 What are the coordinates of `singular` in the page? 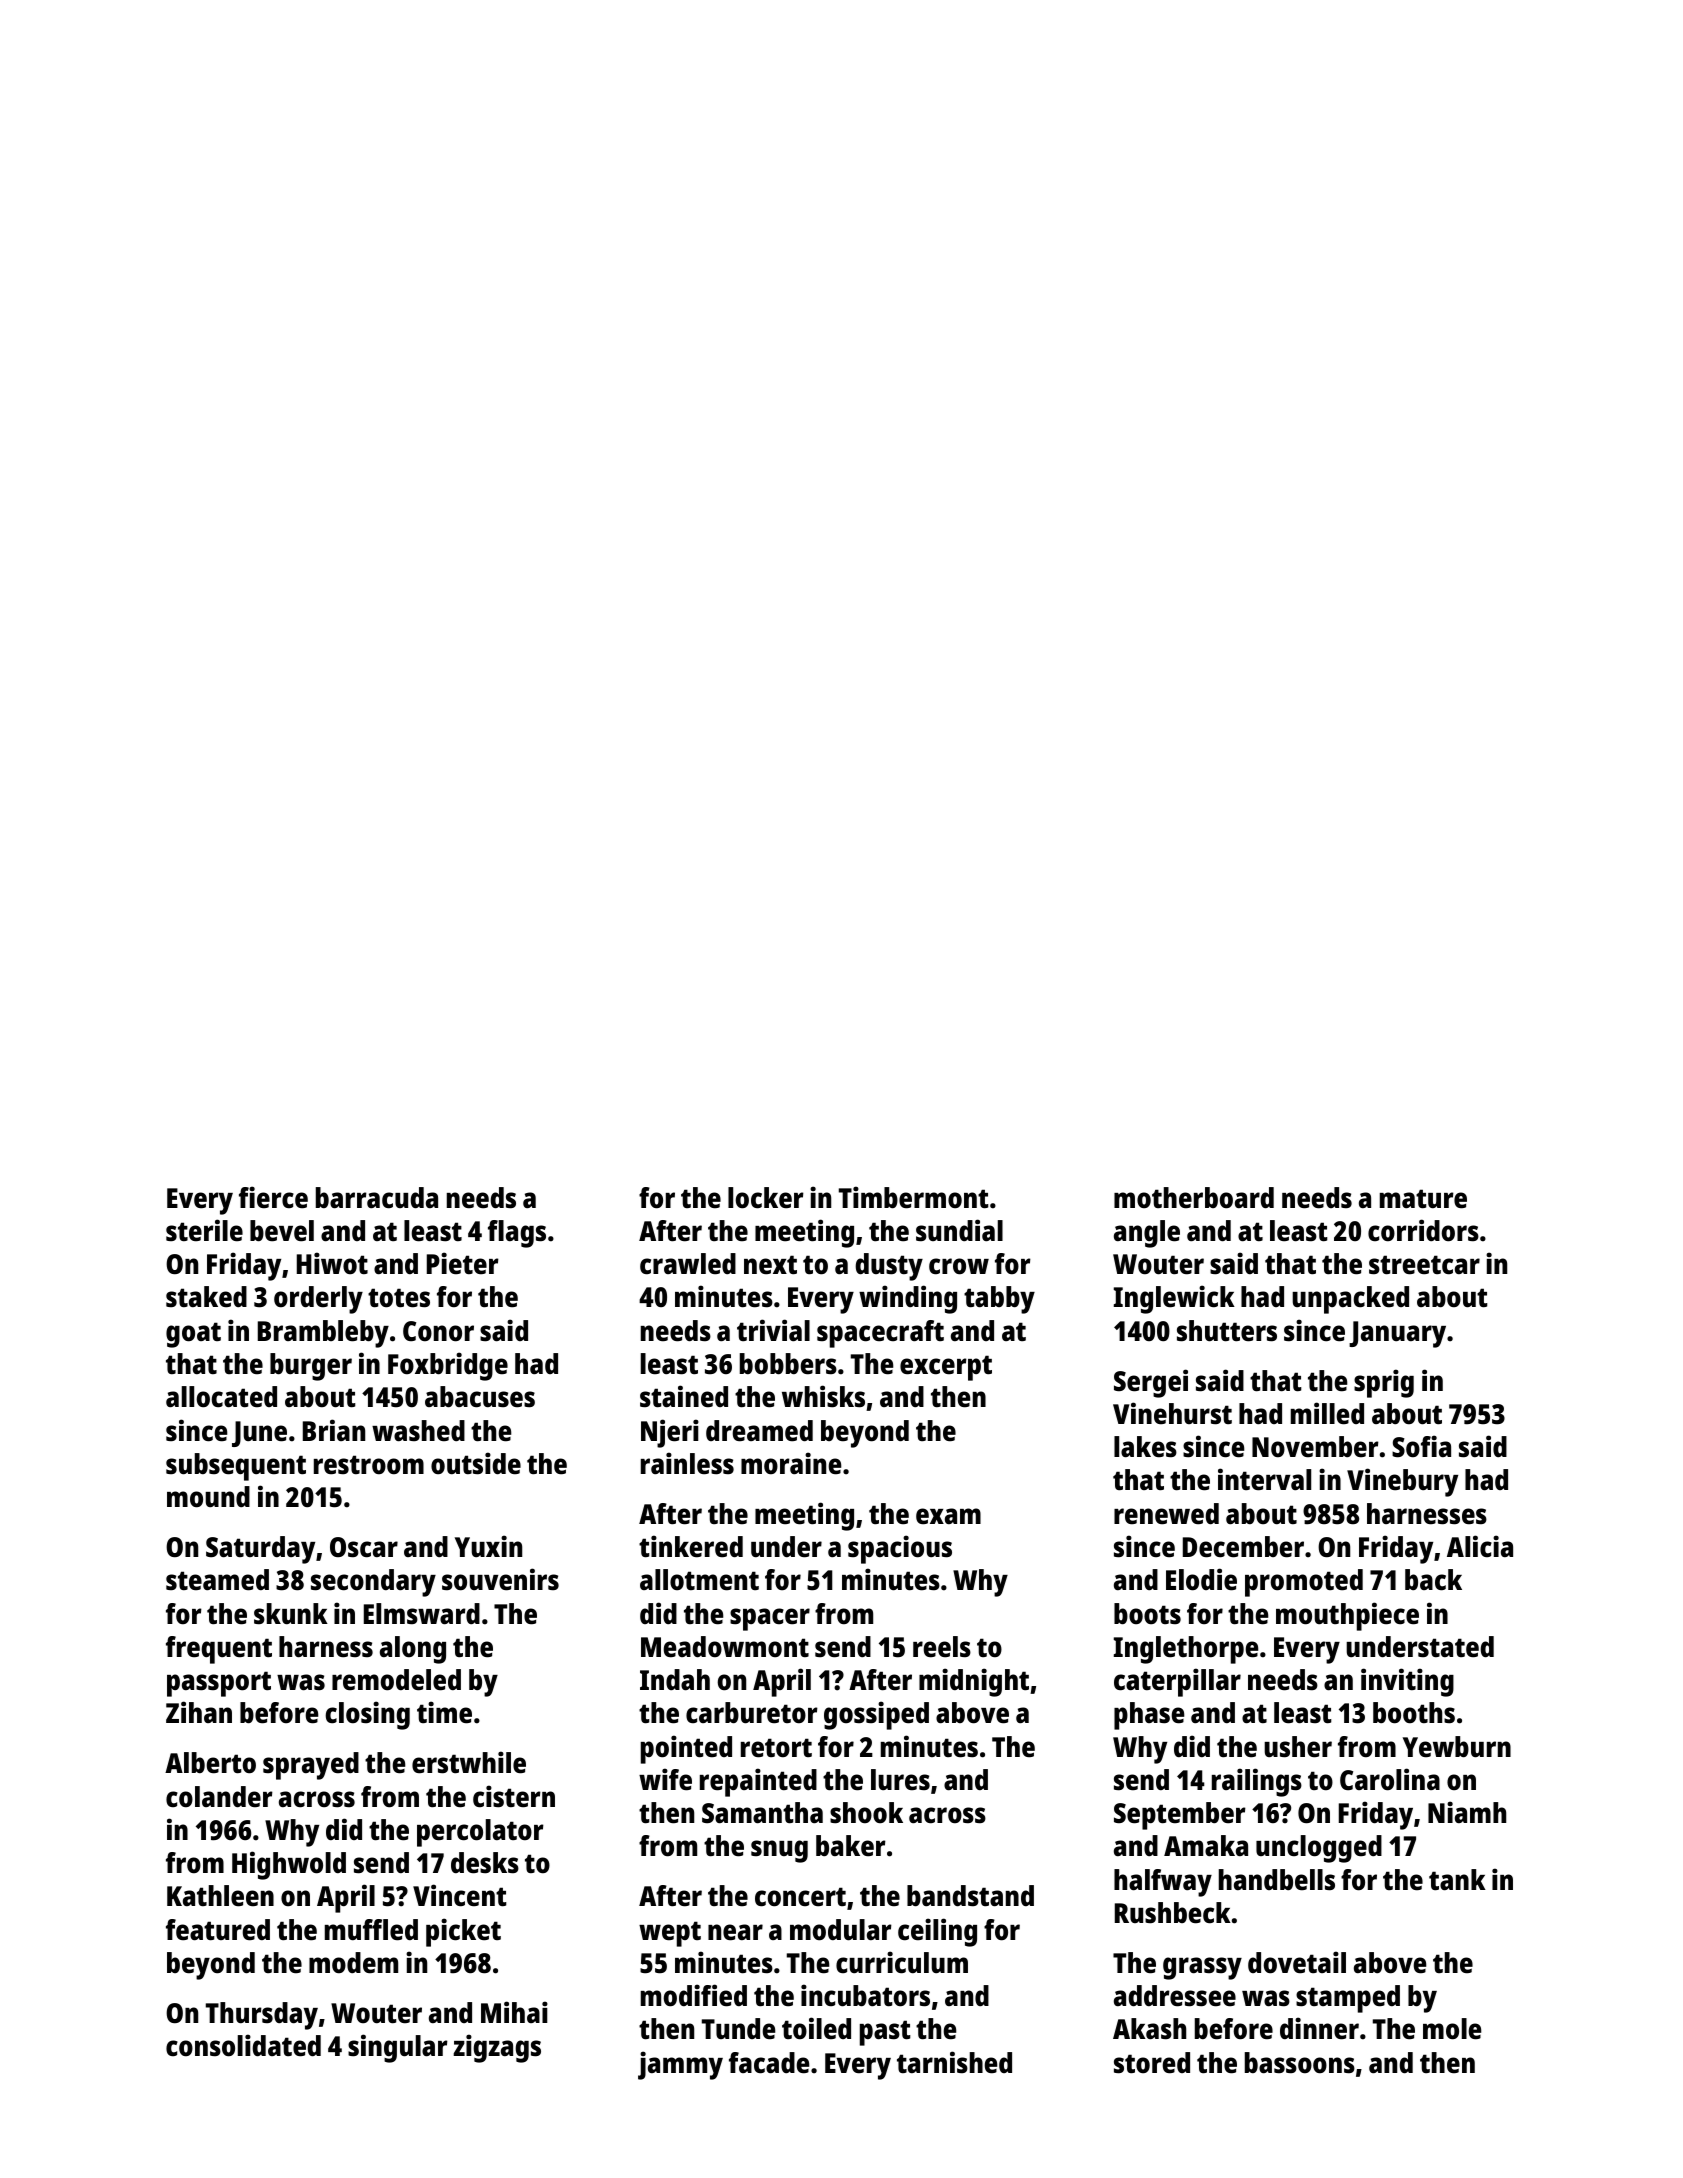 It's located at (398, 2048).
